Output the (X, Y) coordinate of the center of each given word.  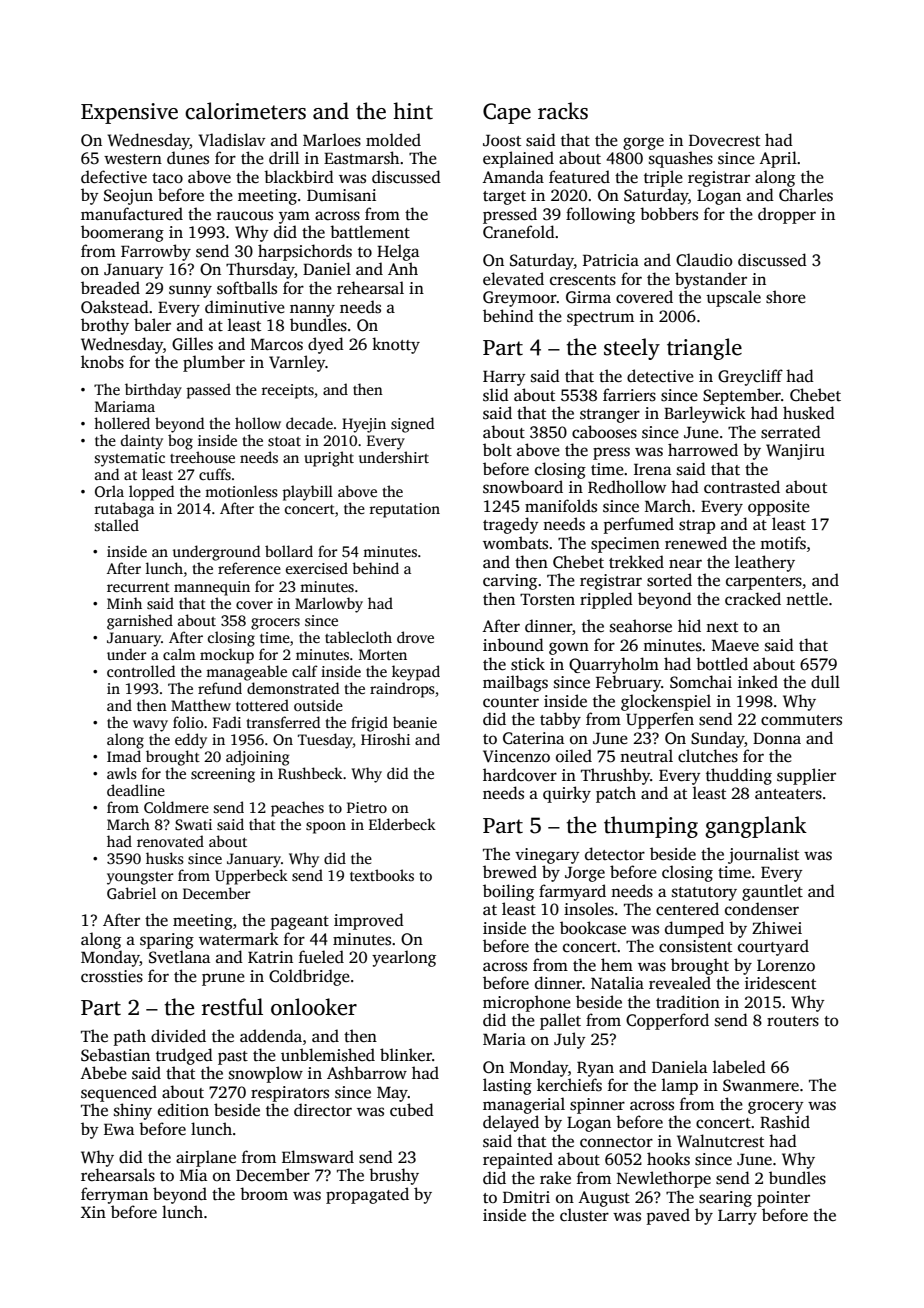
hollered (122, 423)
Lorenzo (786, 965)
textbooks (382, 875)
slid (496, 395)
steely (632, 349)
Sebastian (115, 1055)
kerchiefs (569, 1085)
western (133, 159)
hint (413, 111)
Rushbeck (310, 773)
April (778, 159)
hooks (668, 1159)
